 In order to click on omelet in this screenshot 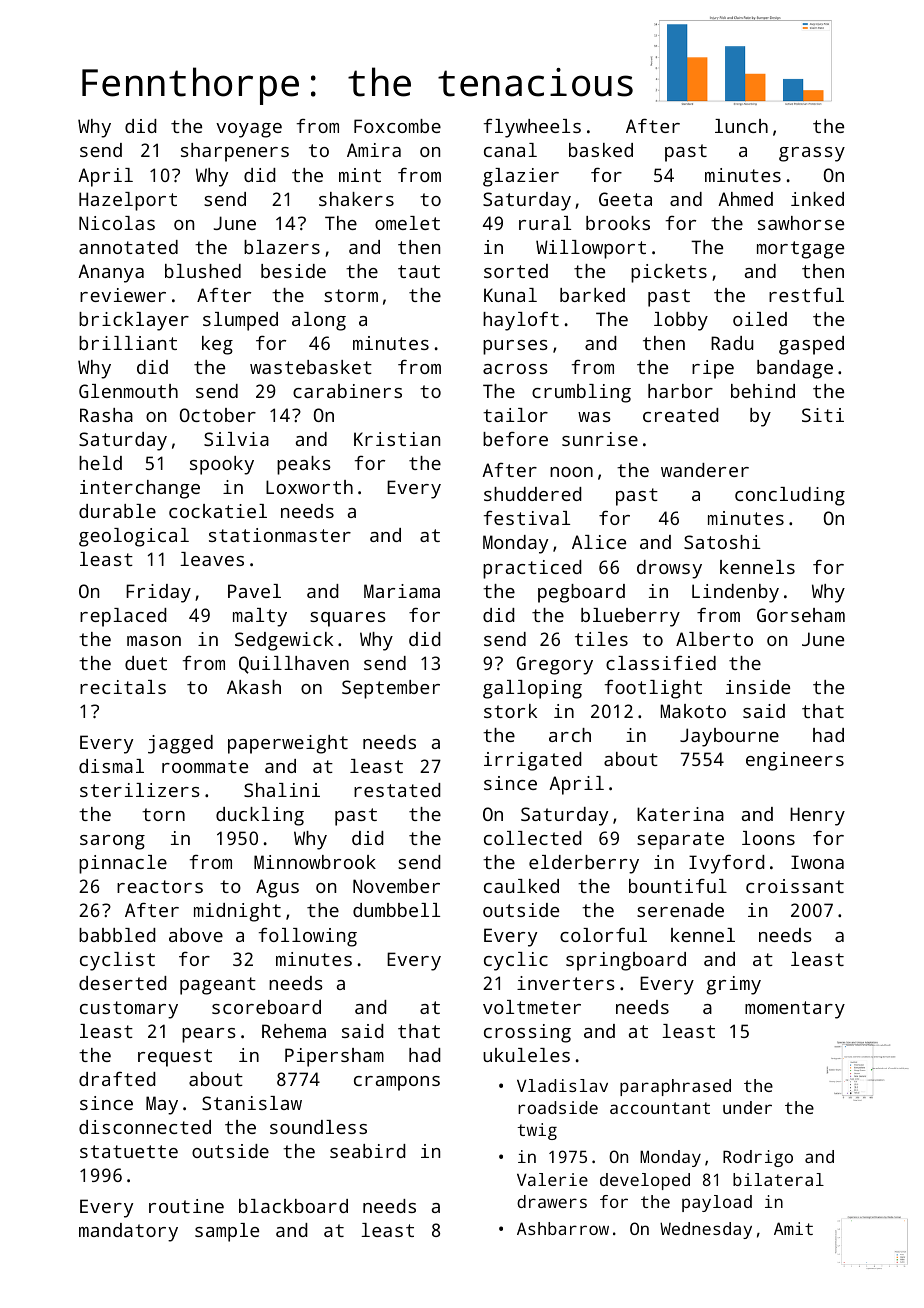, I will do `click(407, 223)`.
